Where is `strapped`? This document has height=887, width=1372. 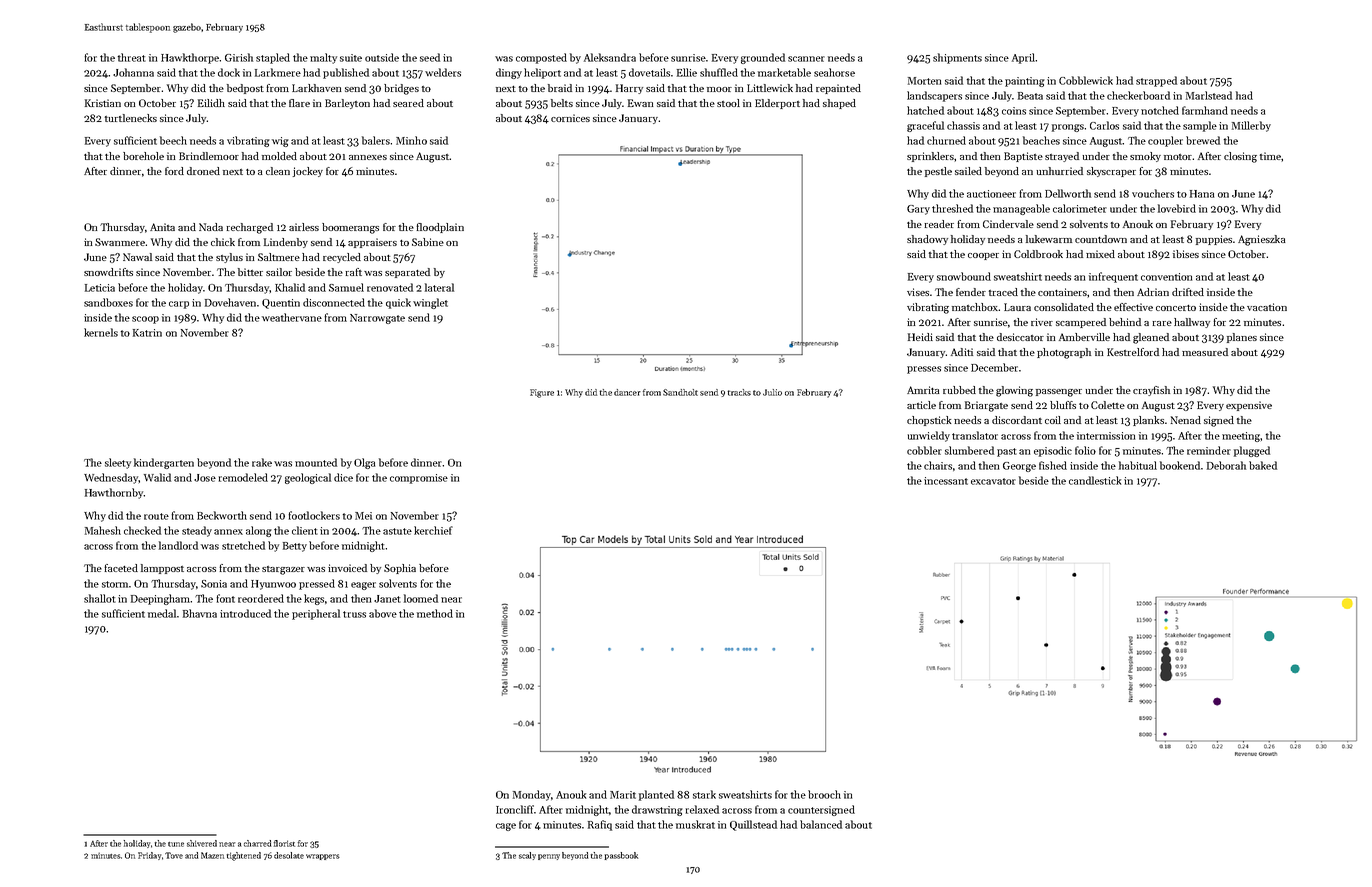 strapped is located at coordinates (1156, 81).
